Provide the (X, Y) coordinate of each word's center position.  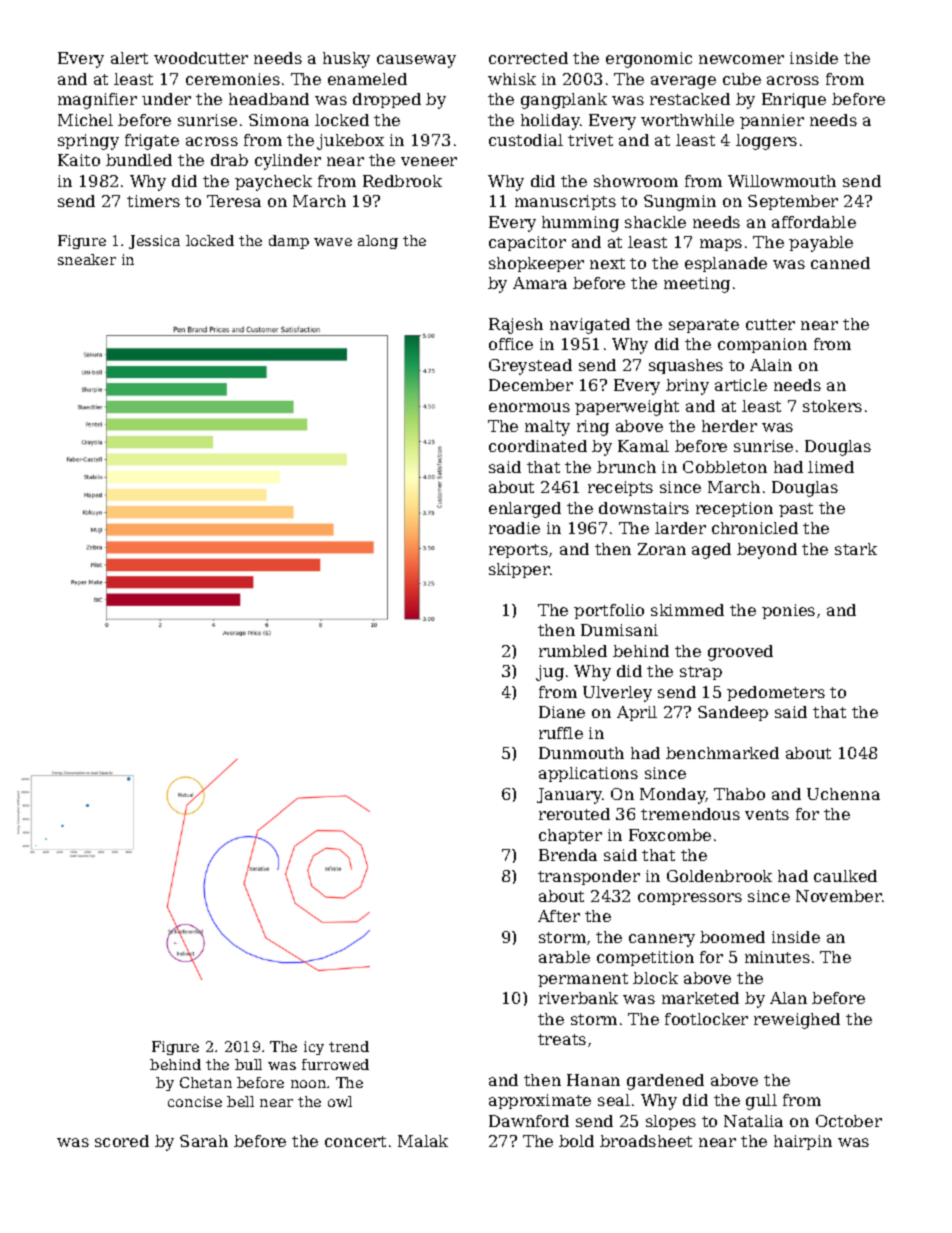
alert (129, 58)
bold (576, 1141)
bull (248, 1064)
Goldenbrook (719, 876)
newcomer (741, 59)
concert (355, 1141)
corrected (528, 58)
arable (564, 957)
